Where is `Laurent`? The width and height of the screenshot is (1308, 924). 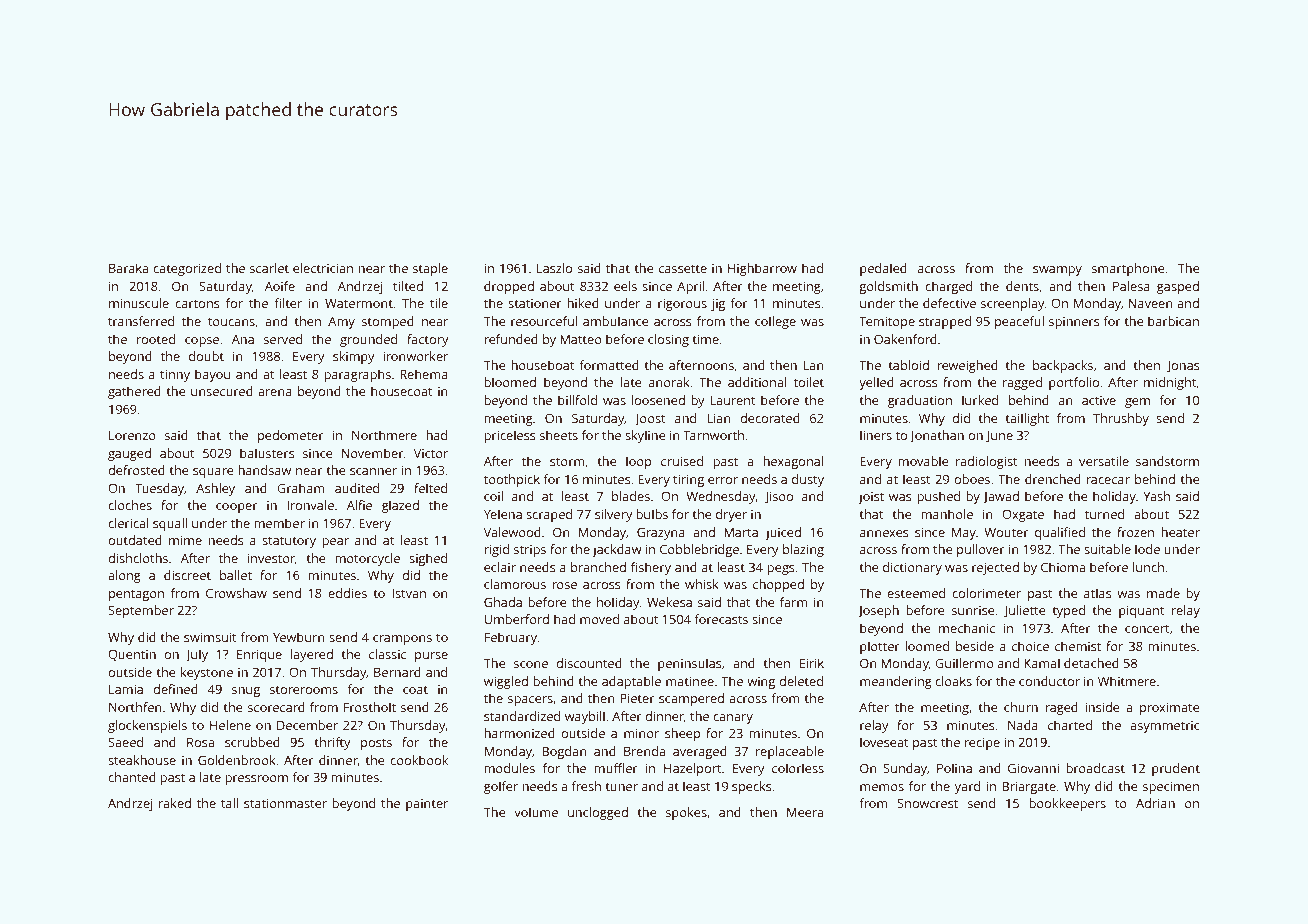 Laurent is located at coordinates (733, 400).
